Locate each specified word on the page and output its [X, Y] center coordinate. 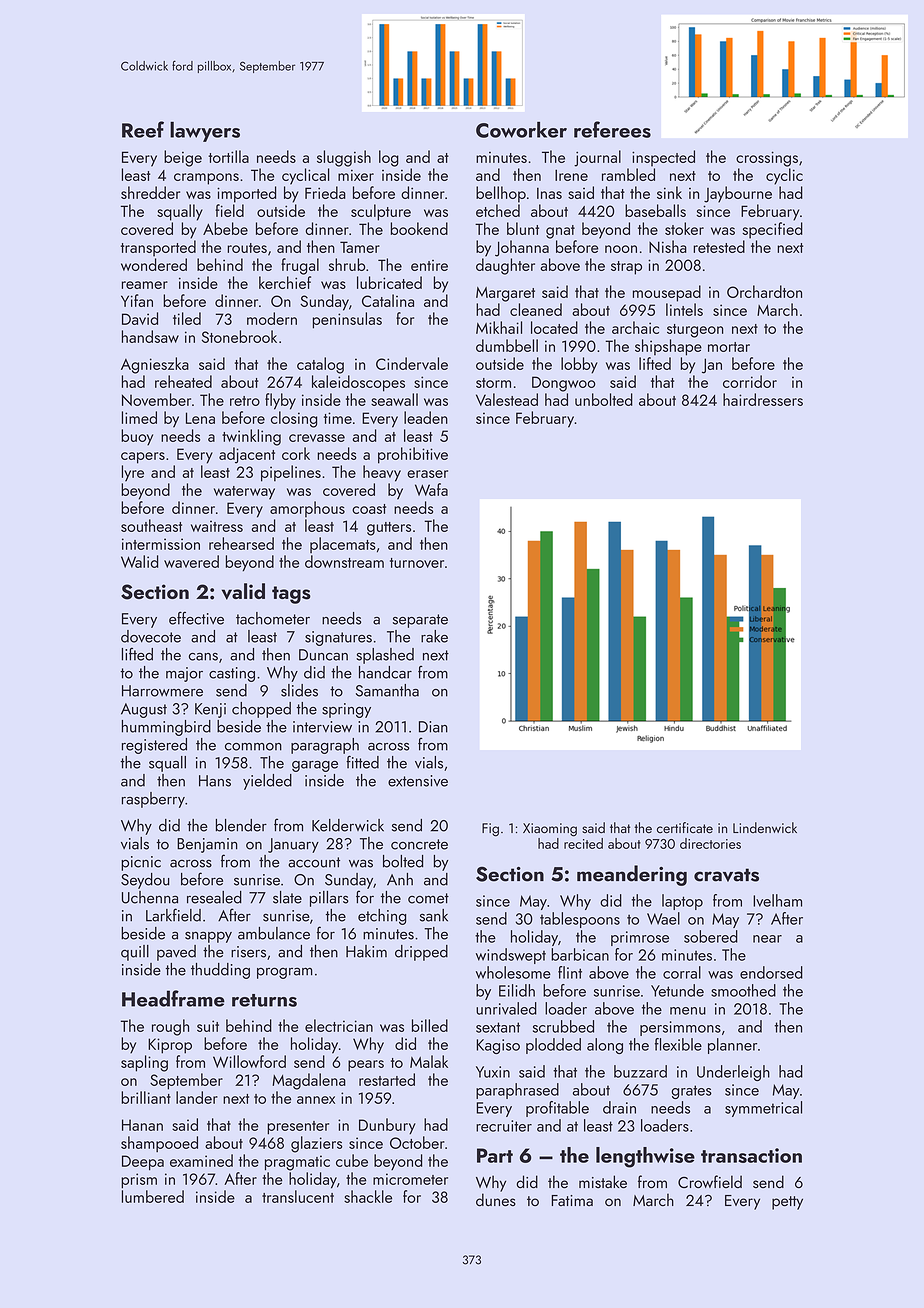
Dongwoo [564, 384]
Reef [143, 129]
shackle [368, 1196]
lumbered [153, 1196]
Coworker [521, 130]
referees [612, 129]
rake [434, 636]
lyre [133, 473]
